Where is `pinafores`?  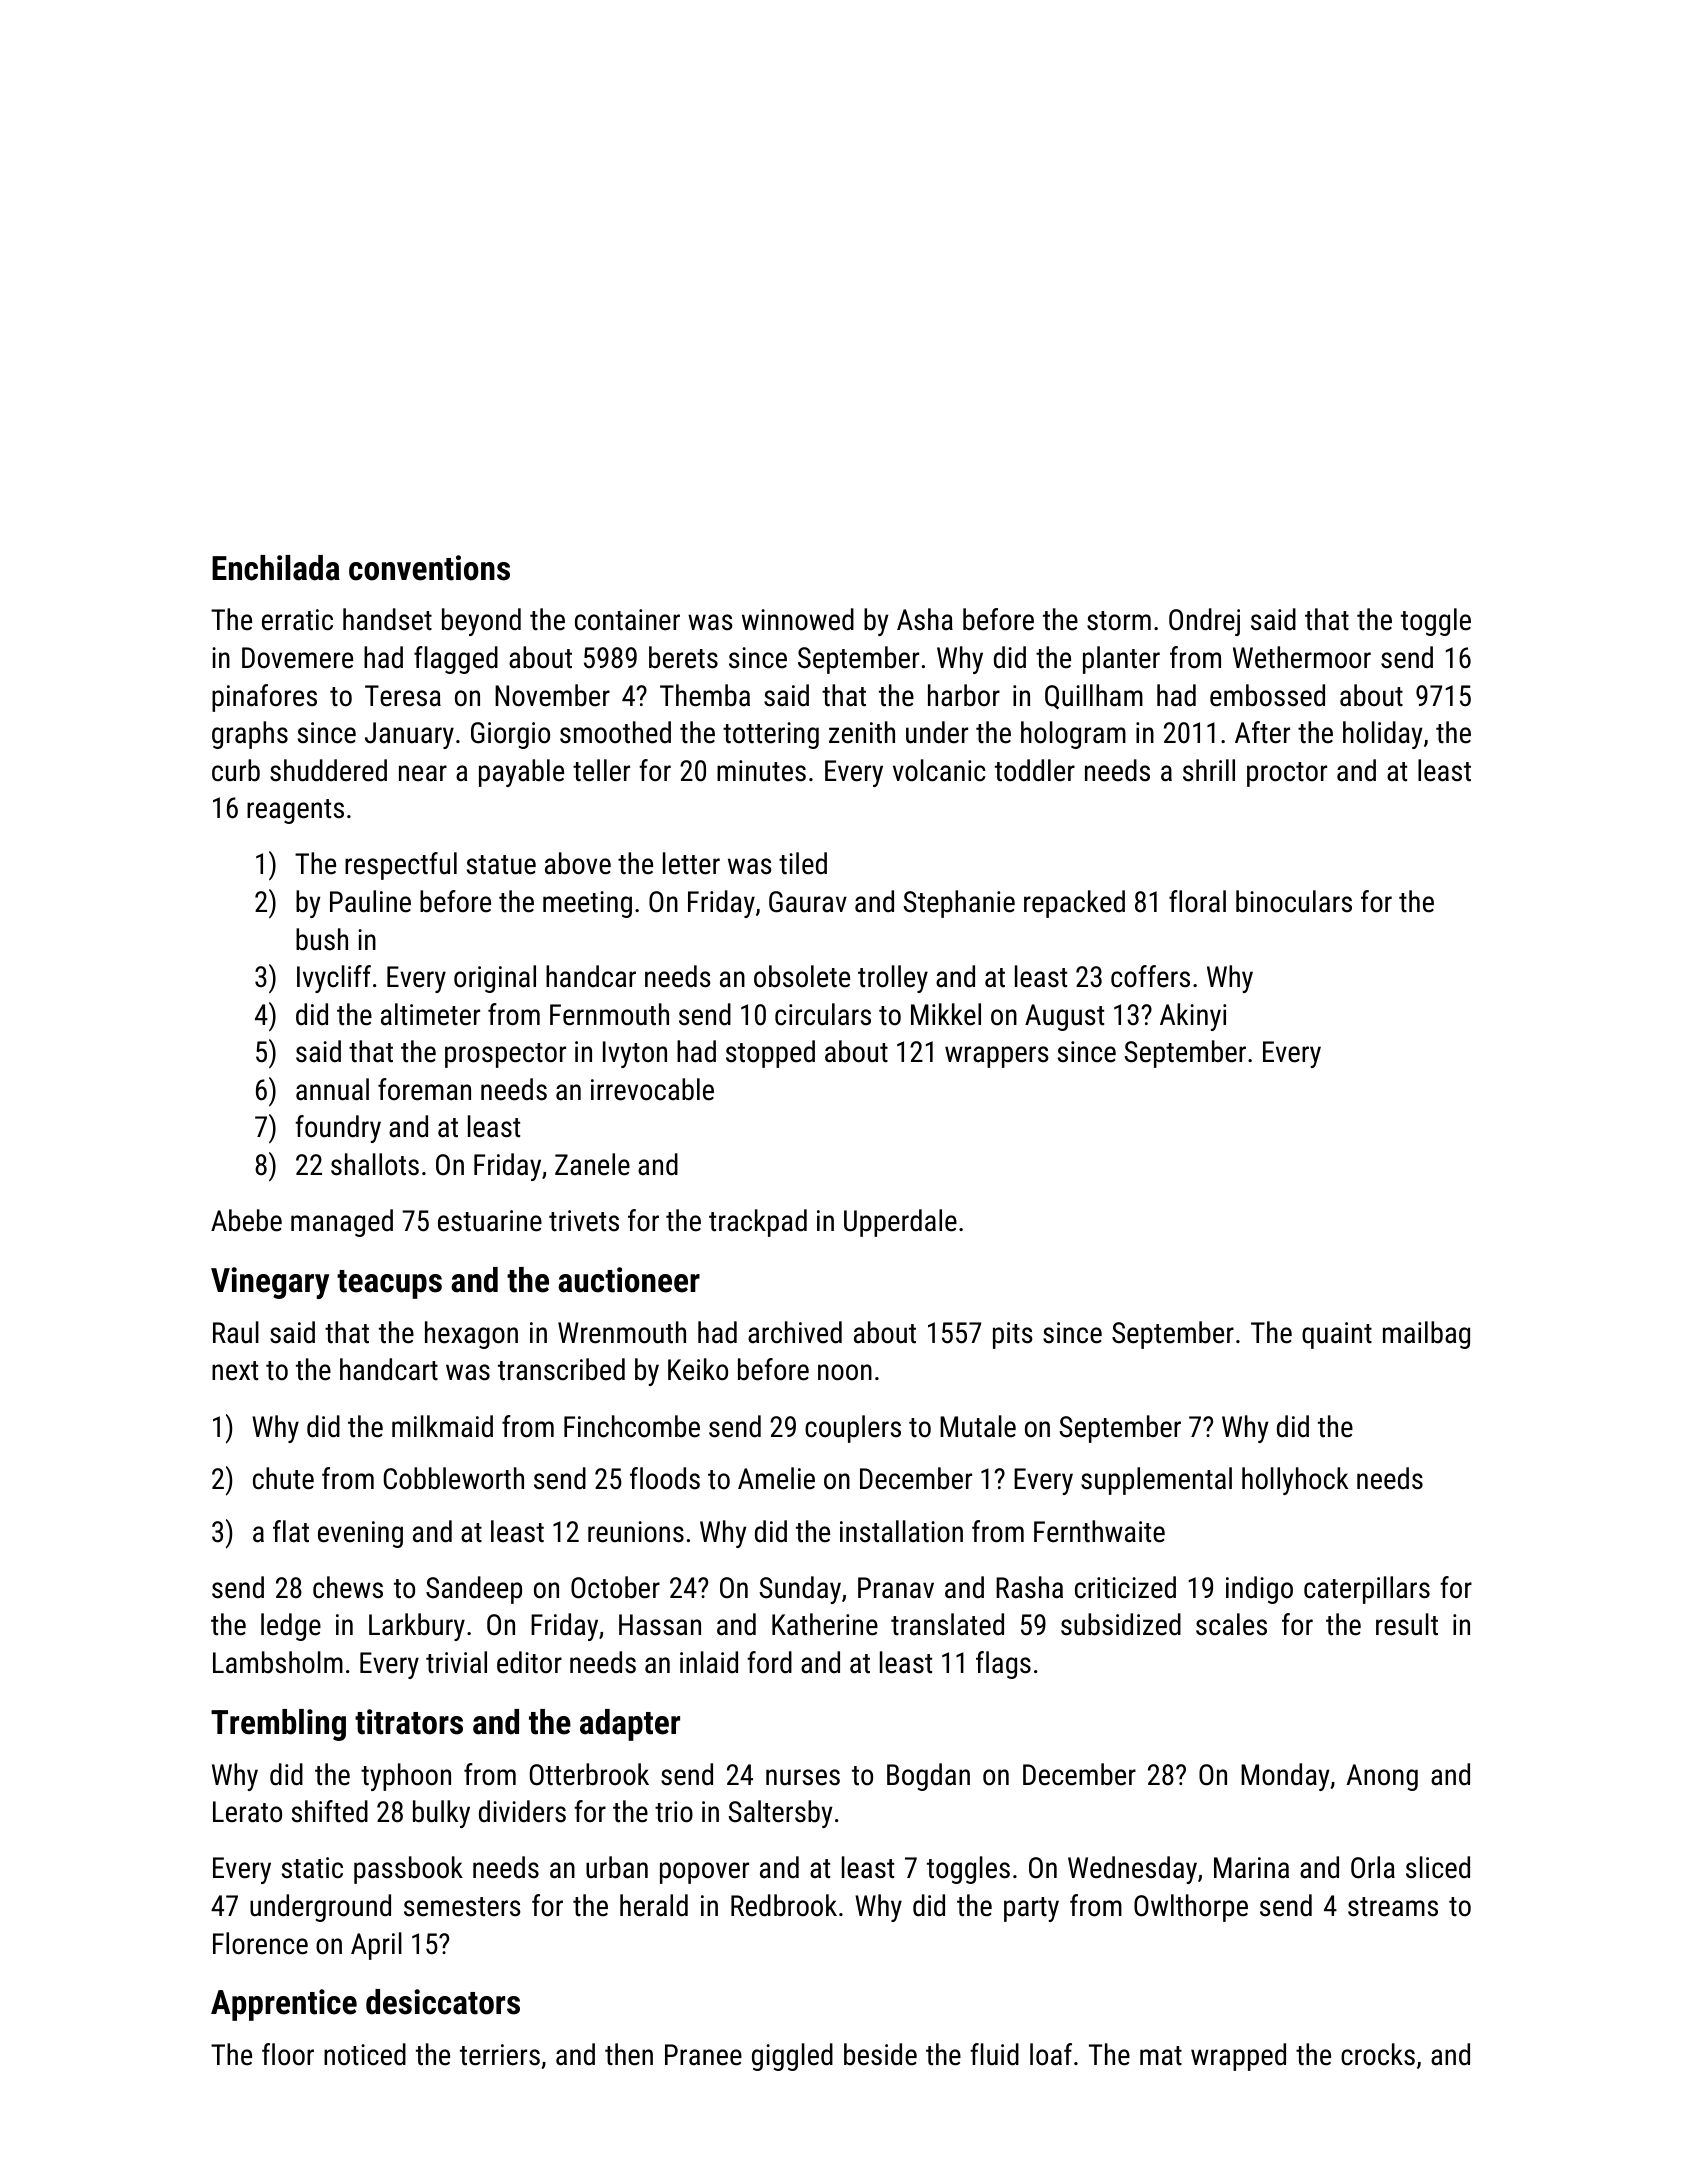 pinafores is located at coordinates (264, 698).
